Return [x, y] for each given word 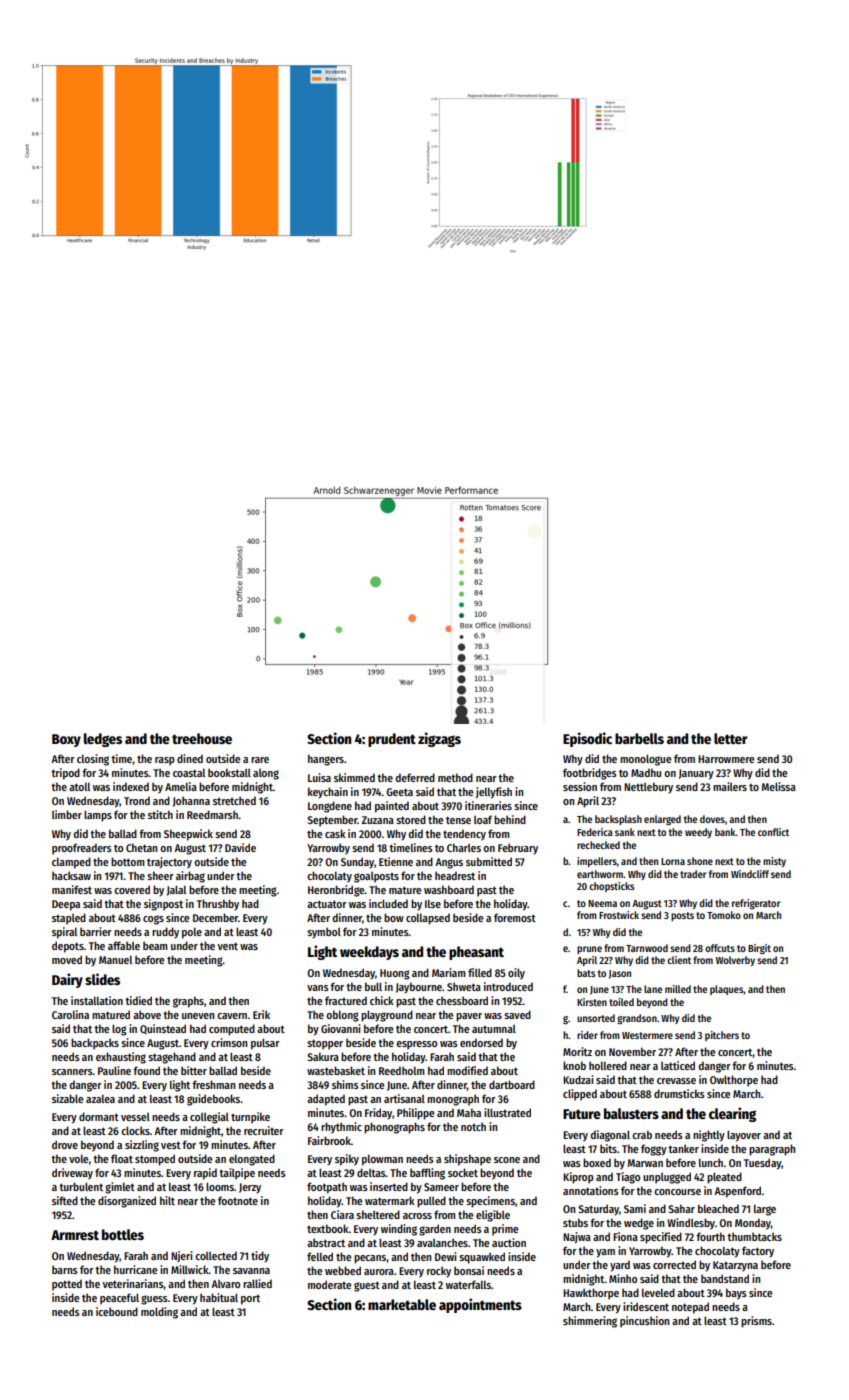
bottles [123, 1234]
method [455, 777]
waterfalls [468, 1284]
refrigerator [756, 904]
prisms [756, 1322]
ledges [103, 740]
